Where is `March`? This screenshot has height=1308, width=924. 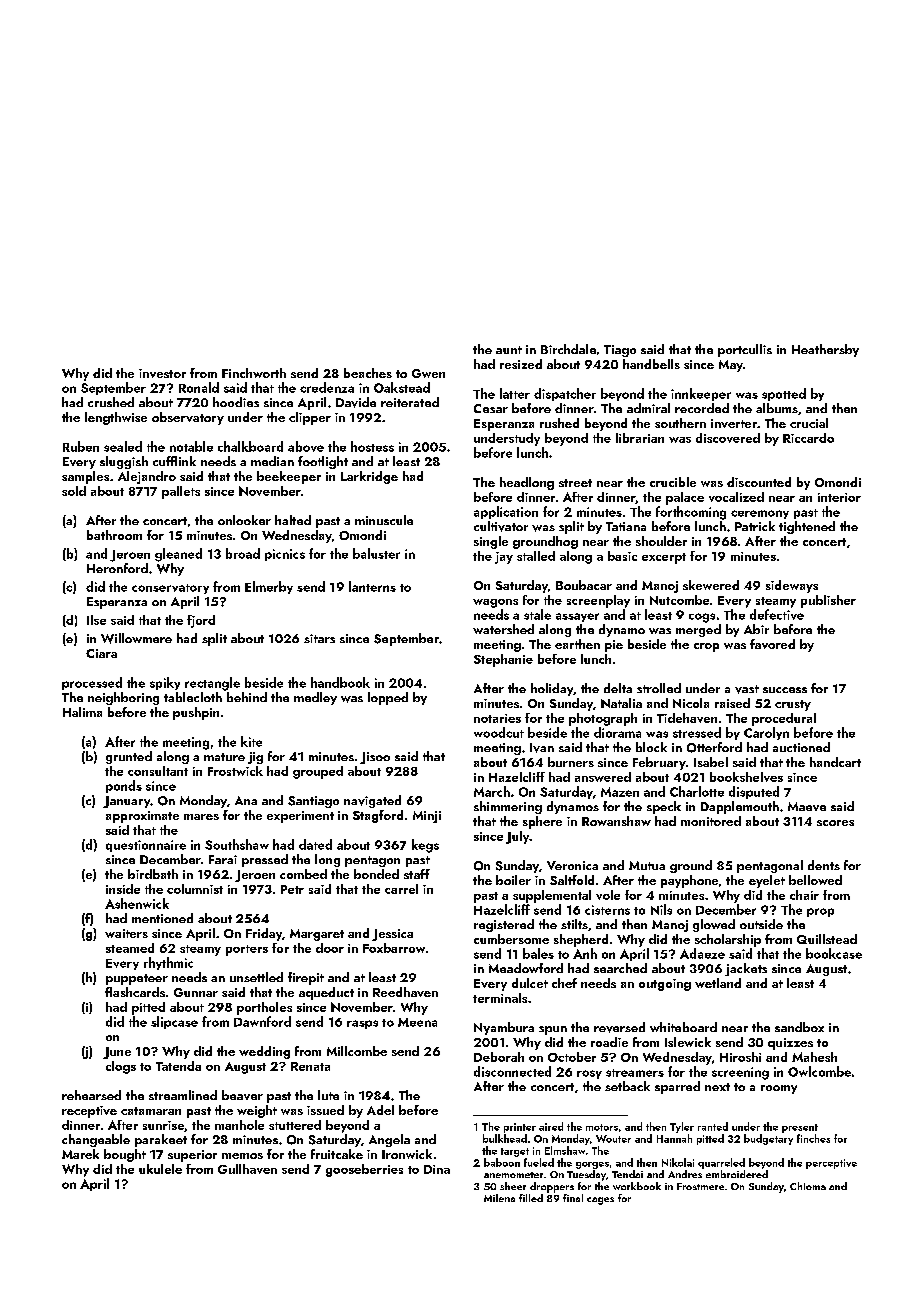
March is located at coordinates (492, 791).
